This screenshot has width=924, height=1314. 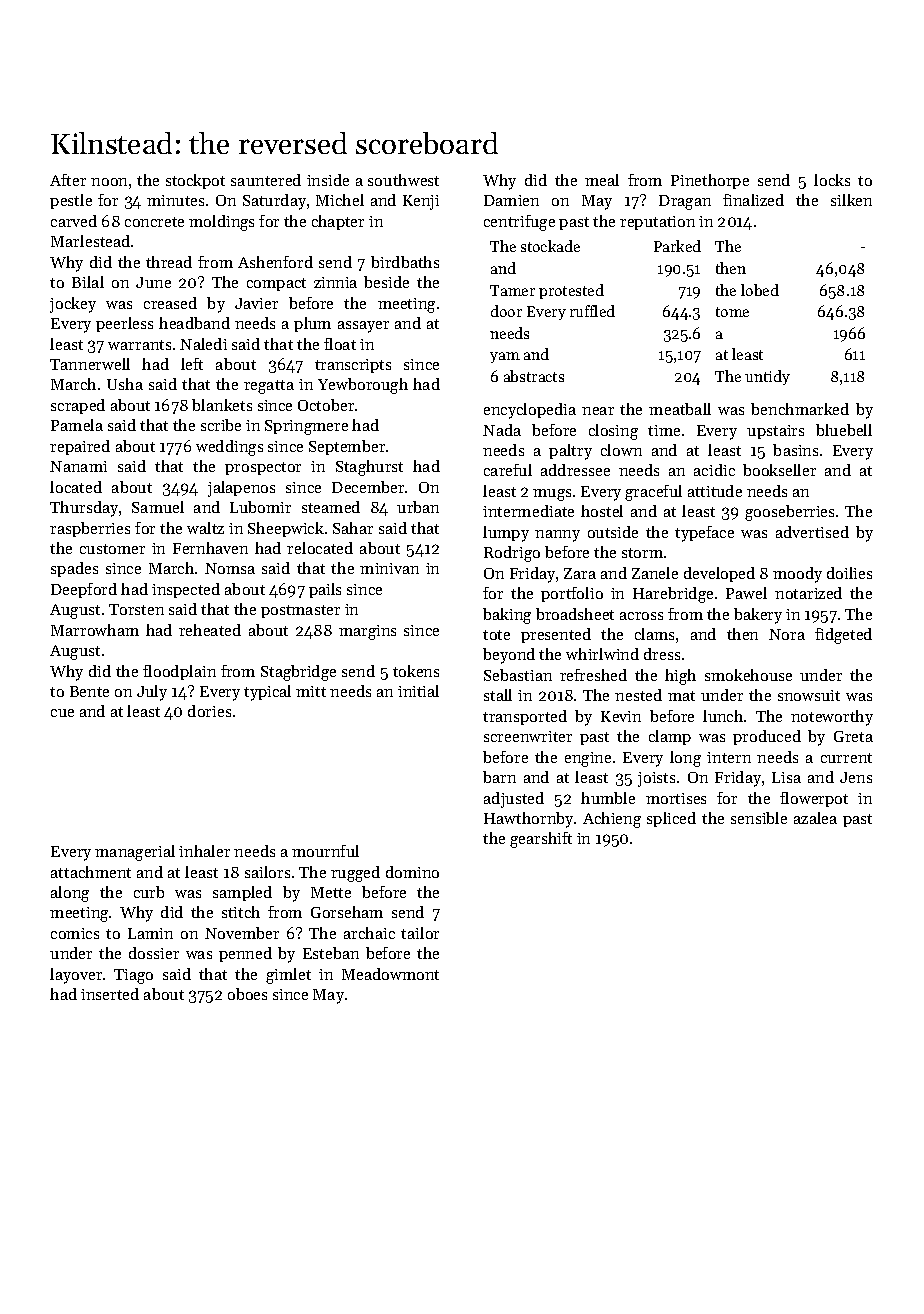 I want to click on comics, so click(x=75, y=933).
